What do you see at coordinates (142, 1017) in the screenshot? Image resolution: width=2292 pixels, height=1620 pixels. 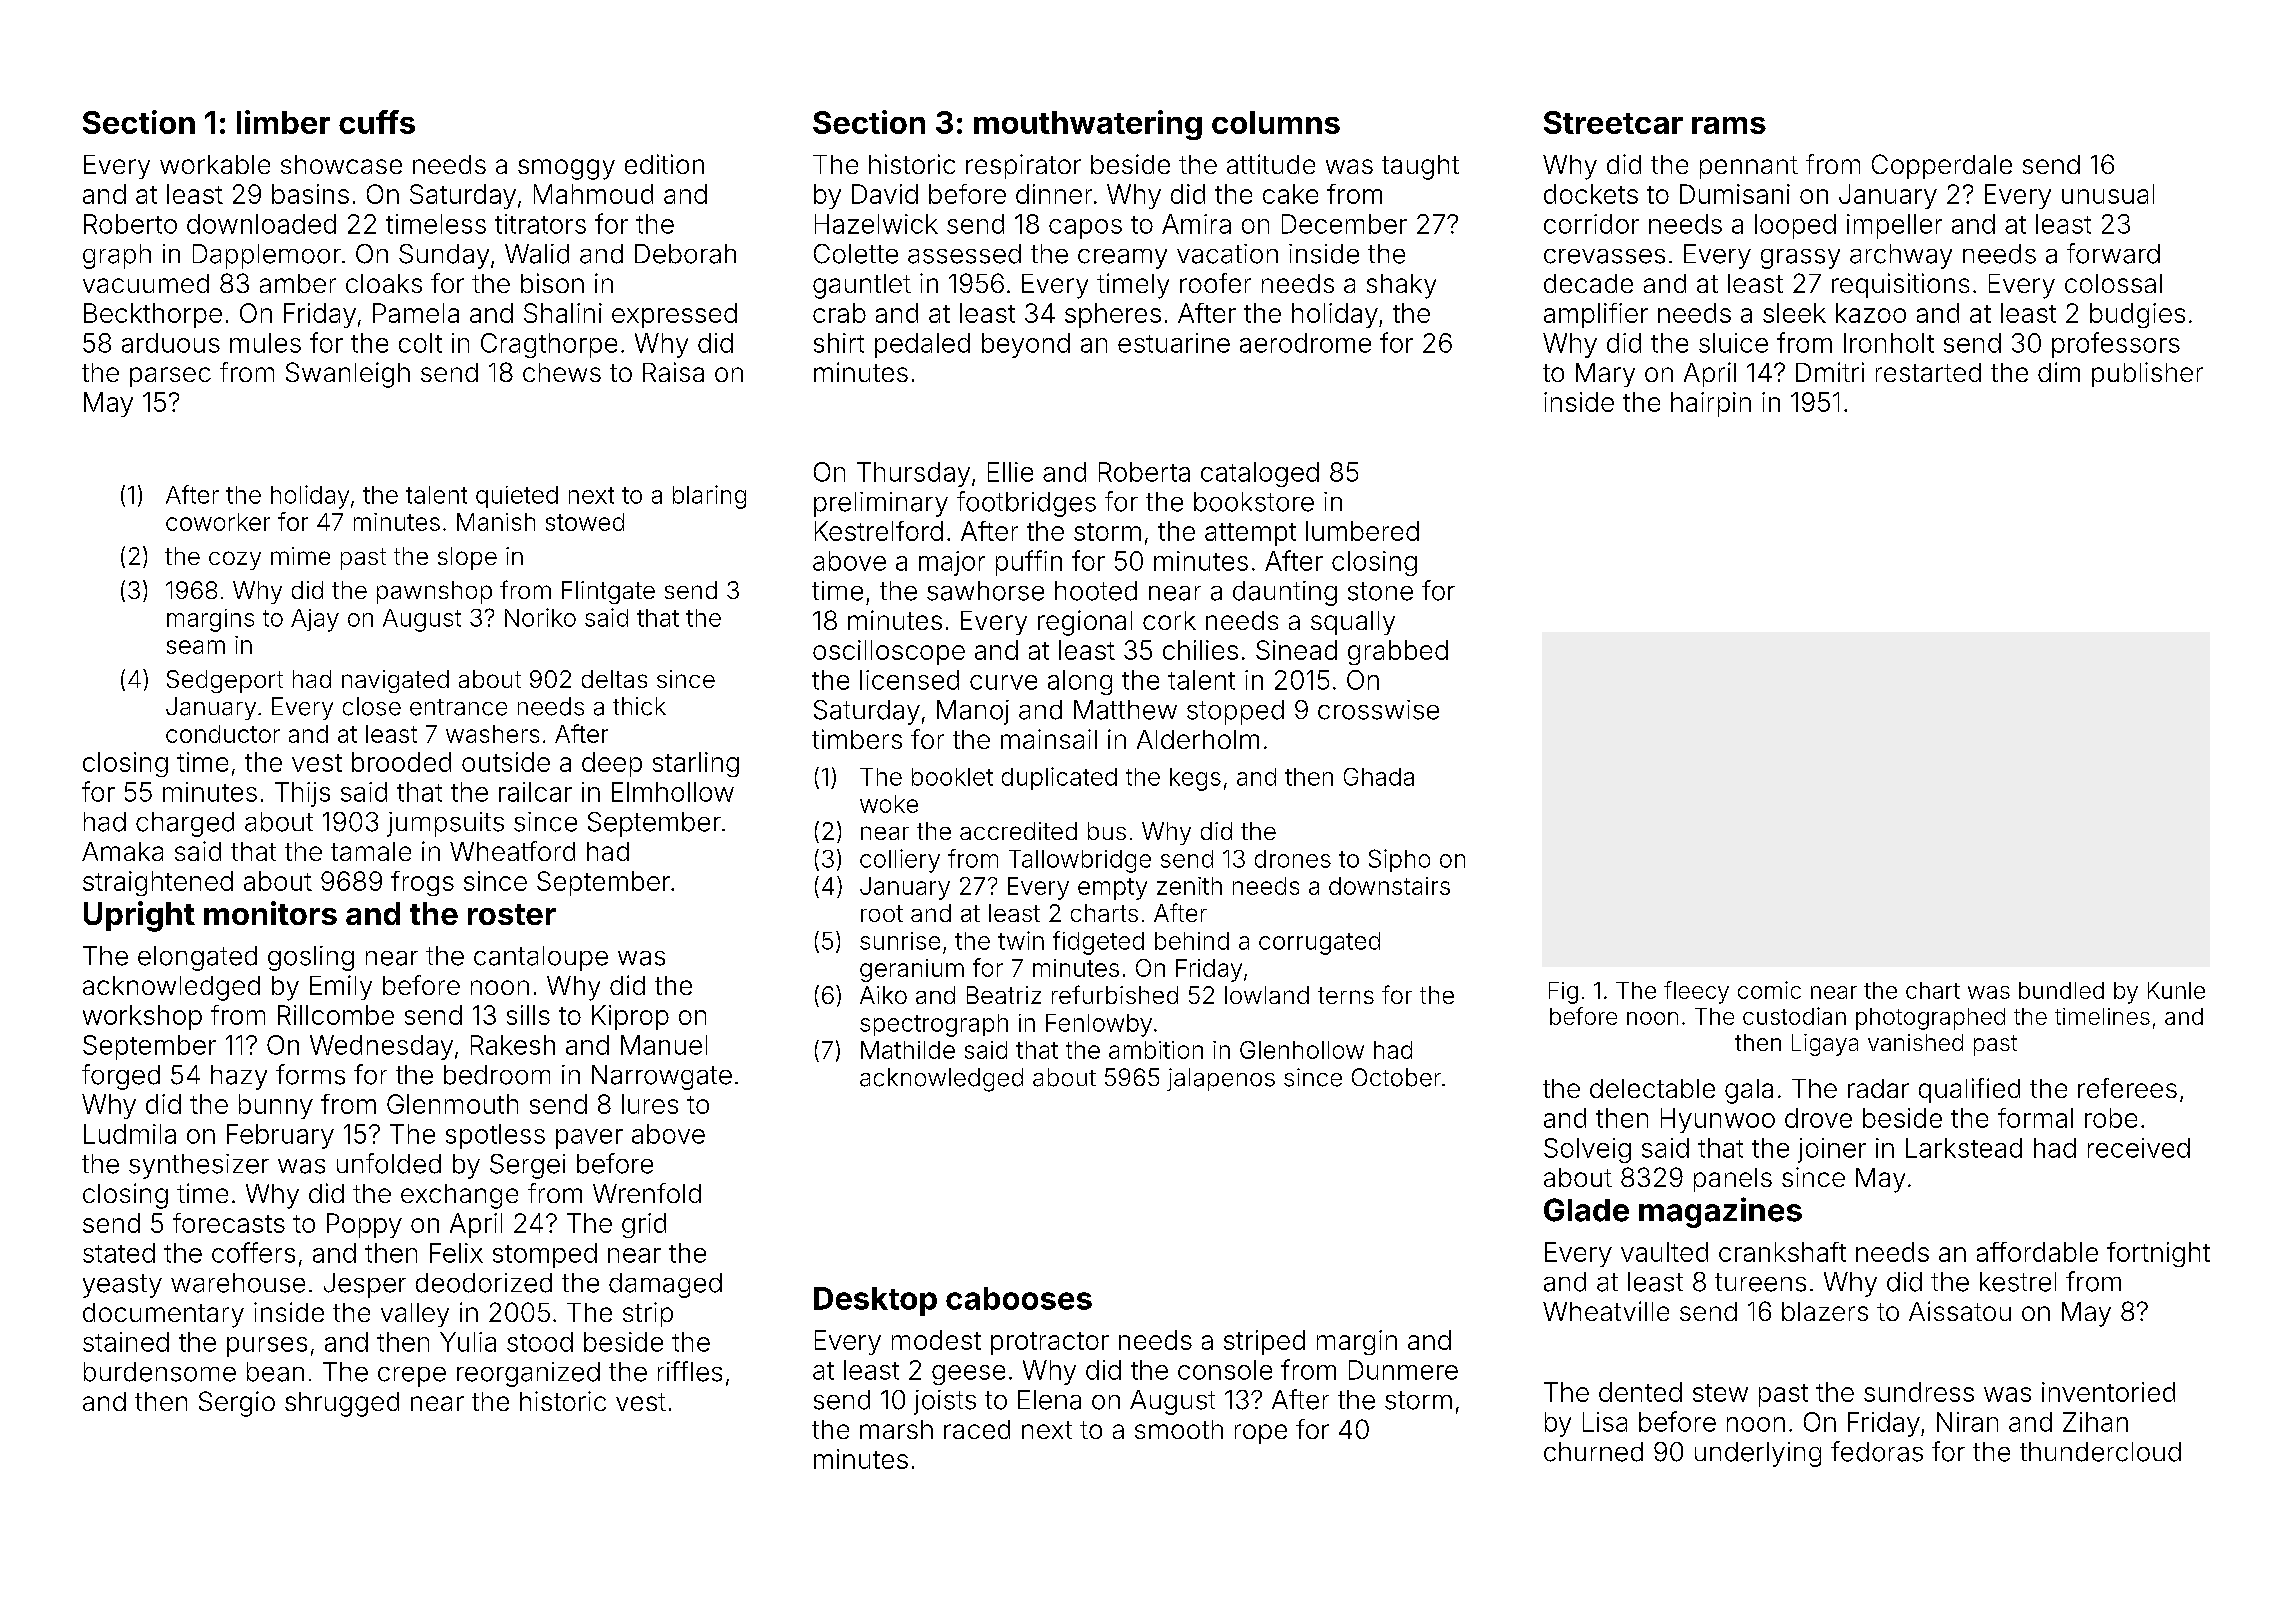 I see `workshop` at bounding box center [142, 1017].
